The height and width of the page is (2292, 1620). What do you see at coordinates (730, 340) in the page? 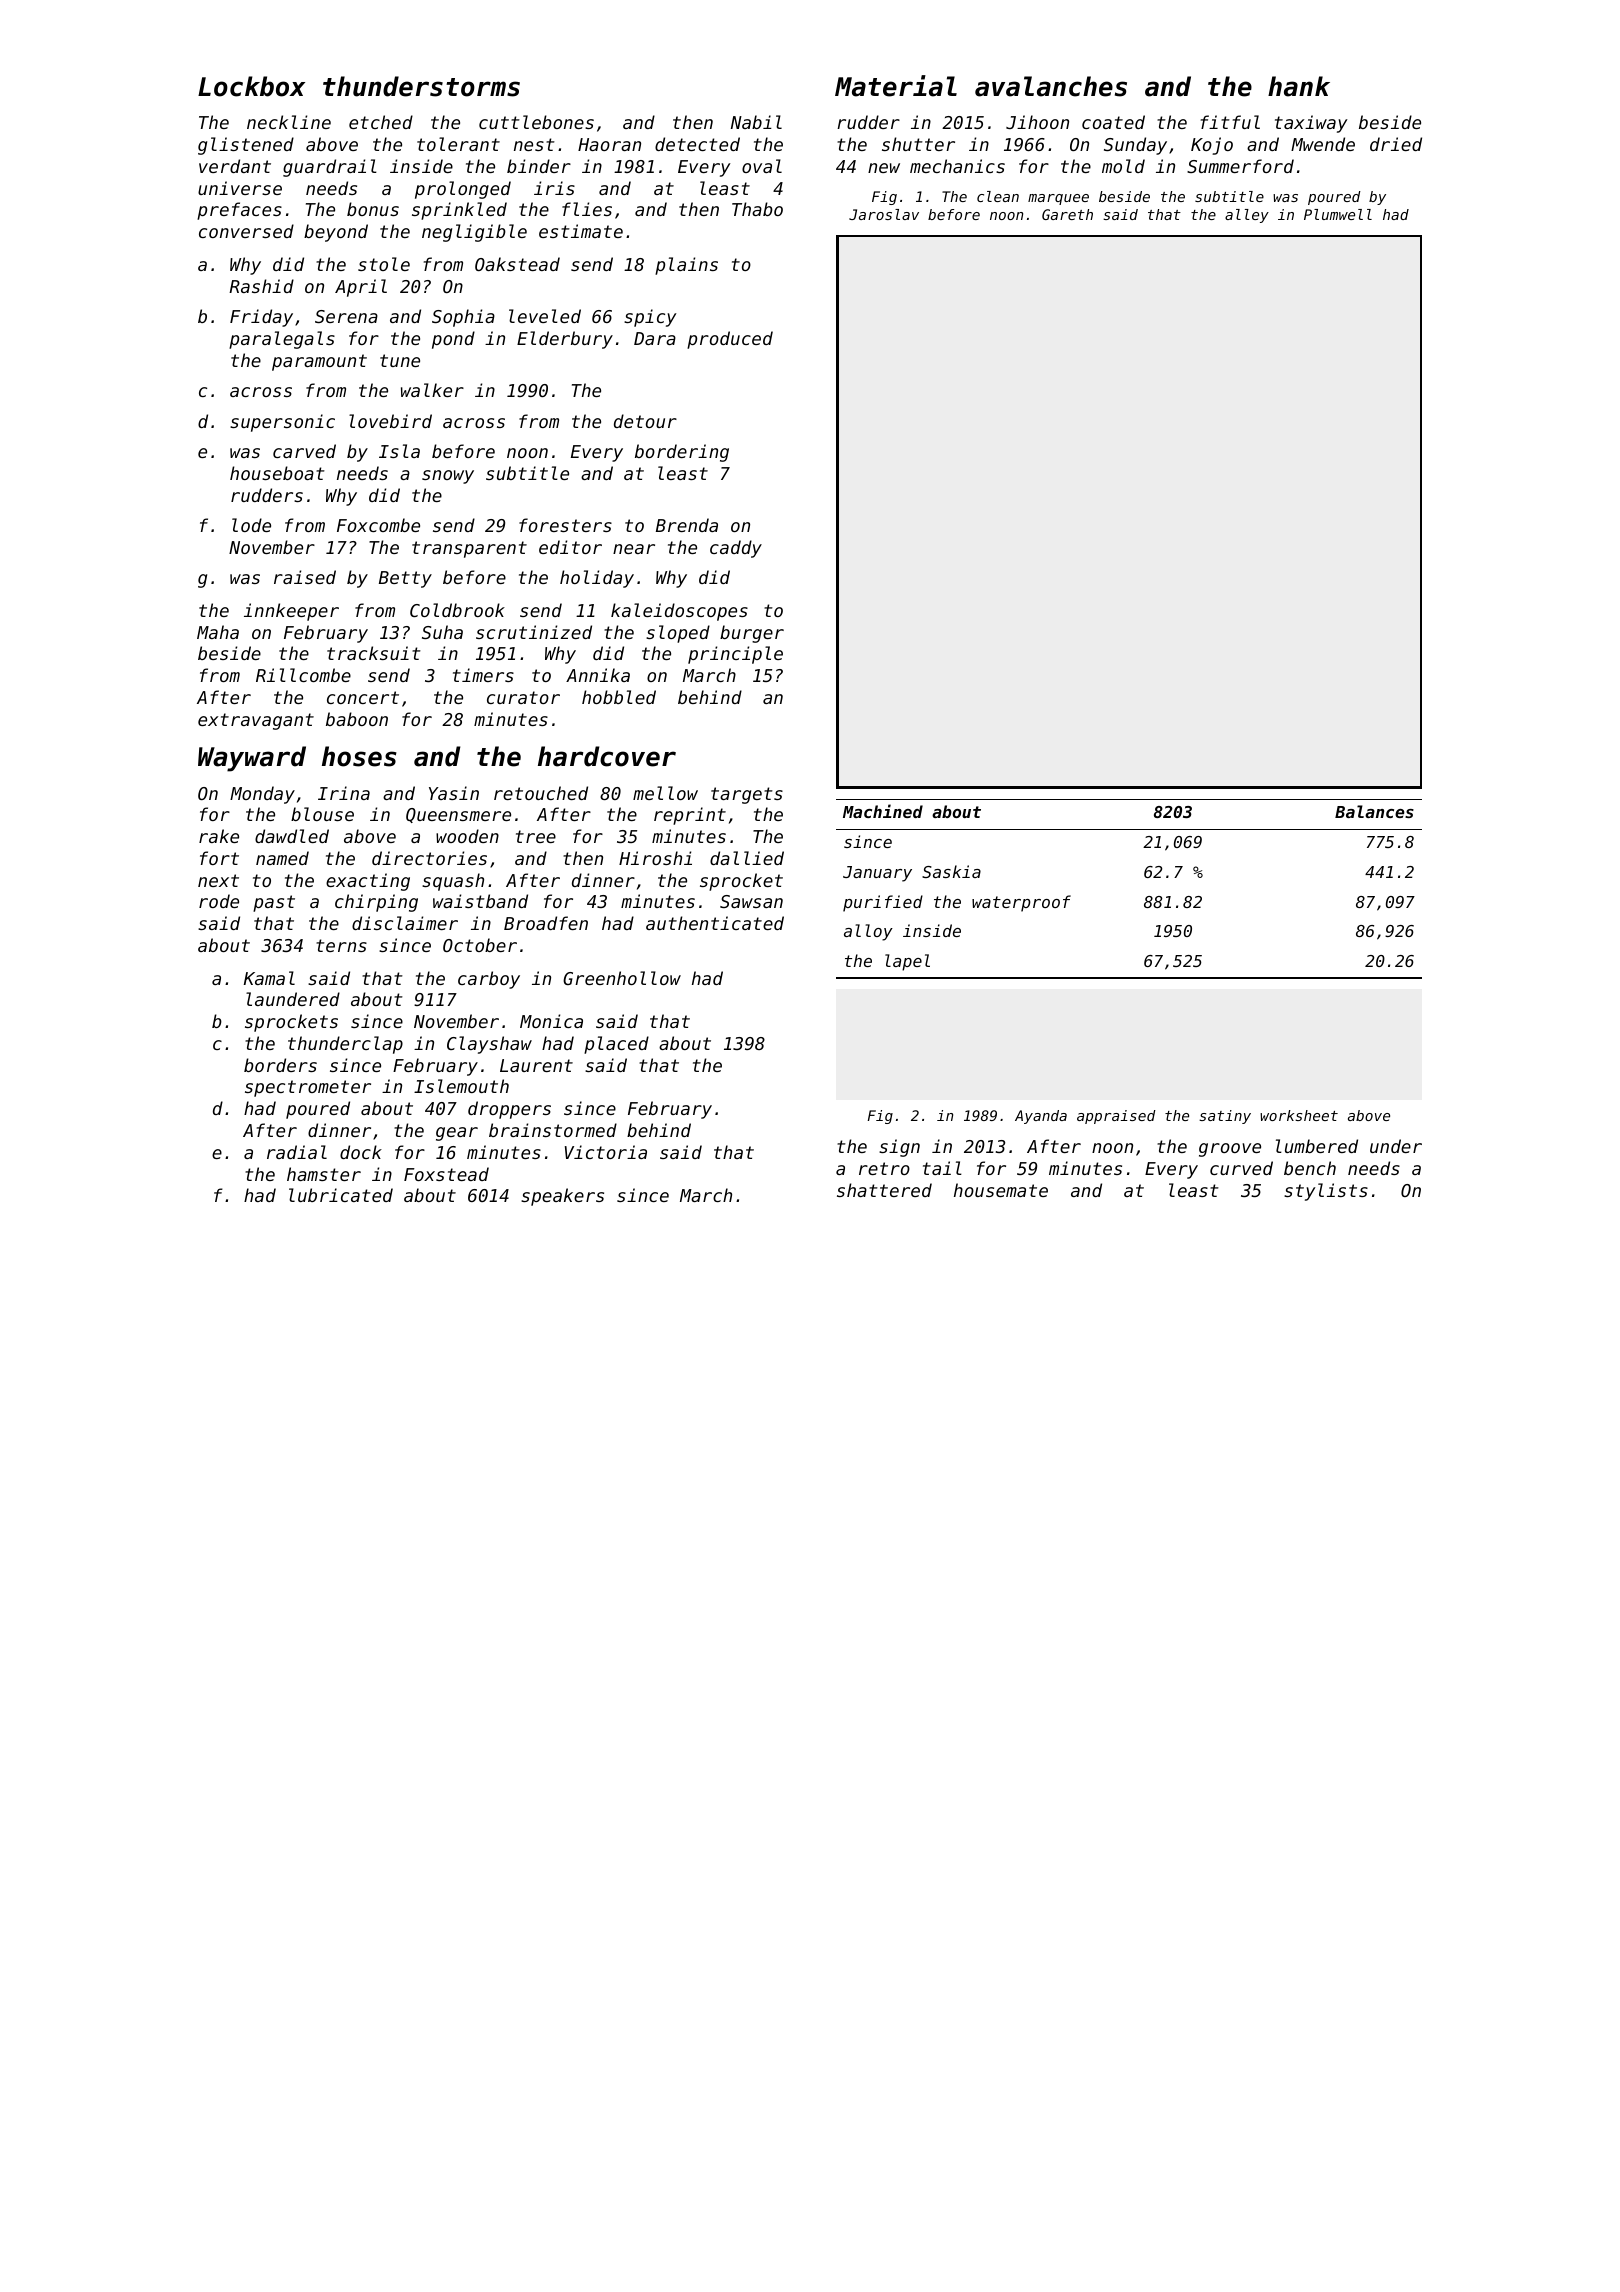
I see `produced` at bounding box center [730, 340].
